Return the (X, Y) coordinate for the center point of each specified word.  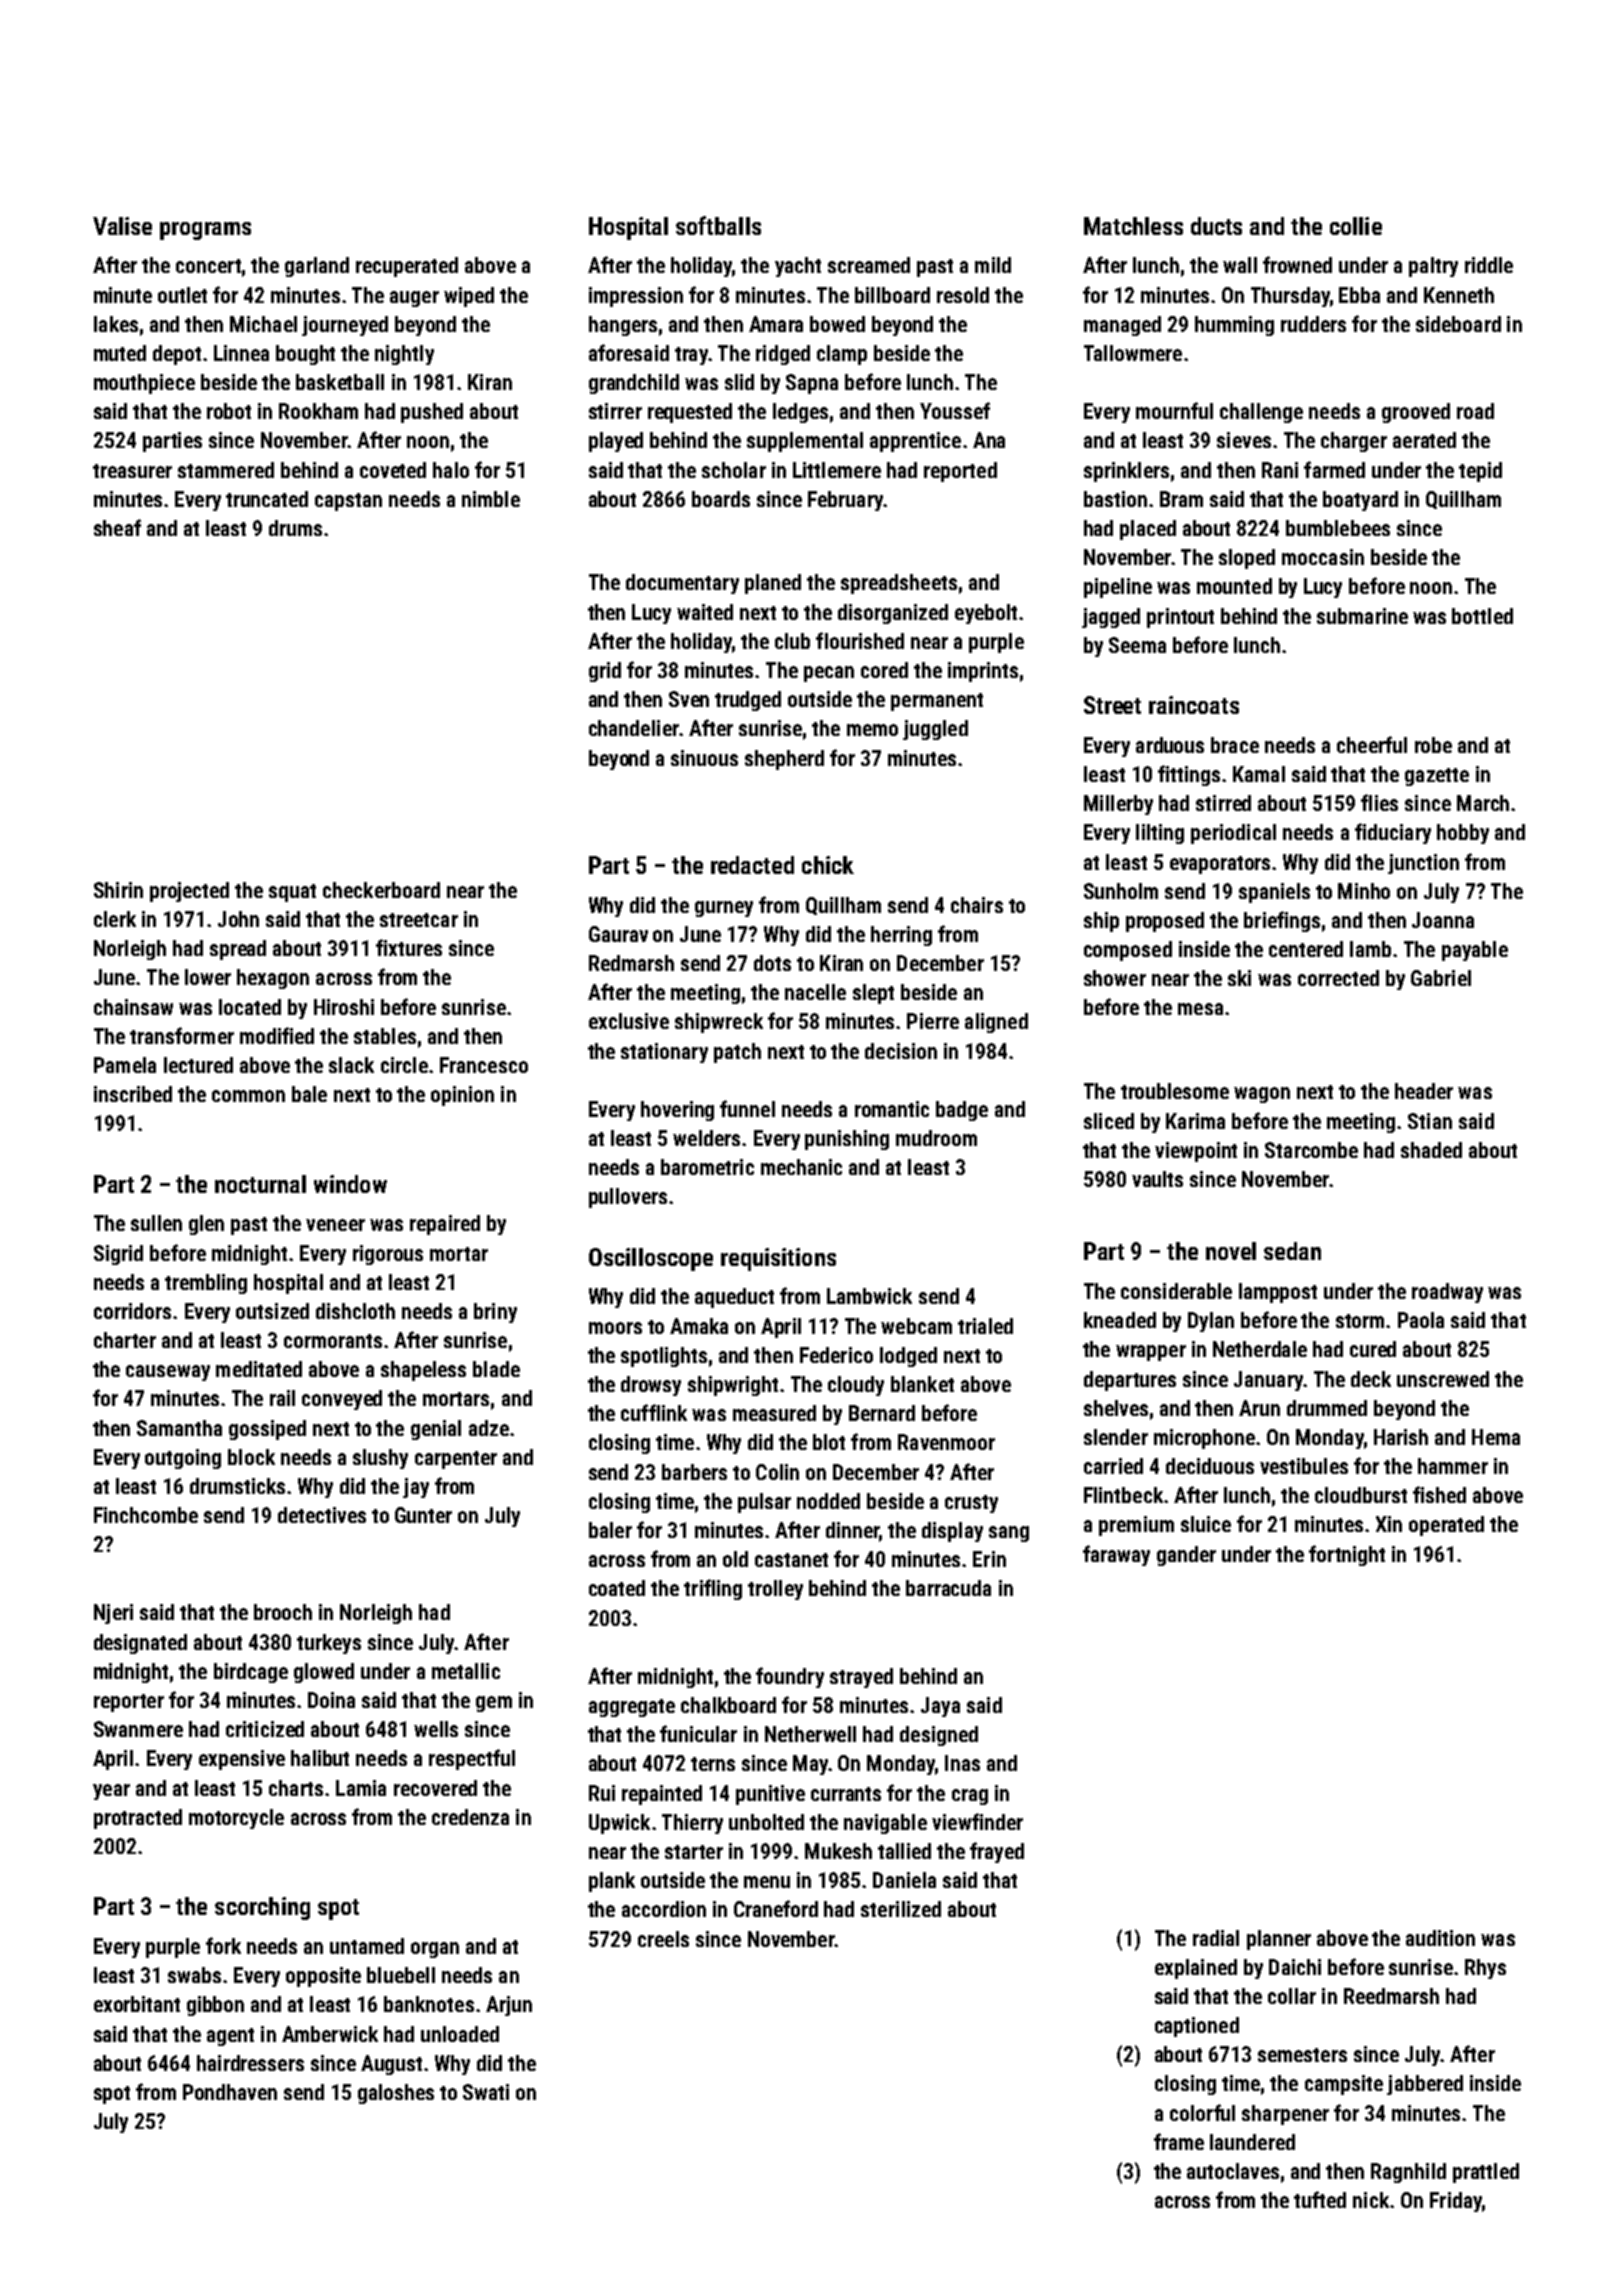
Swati (486, 2092)
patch (737, 1053)
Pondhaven (230, 2092)
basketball (340, 382)
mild (993, 265)
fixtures (409, 947)
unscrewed (1443, 1379)
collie (1356, 226)
